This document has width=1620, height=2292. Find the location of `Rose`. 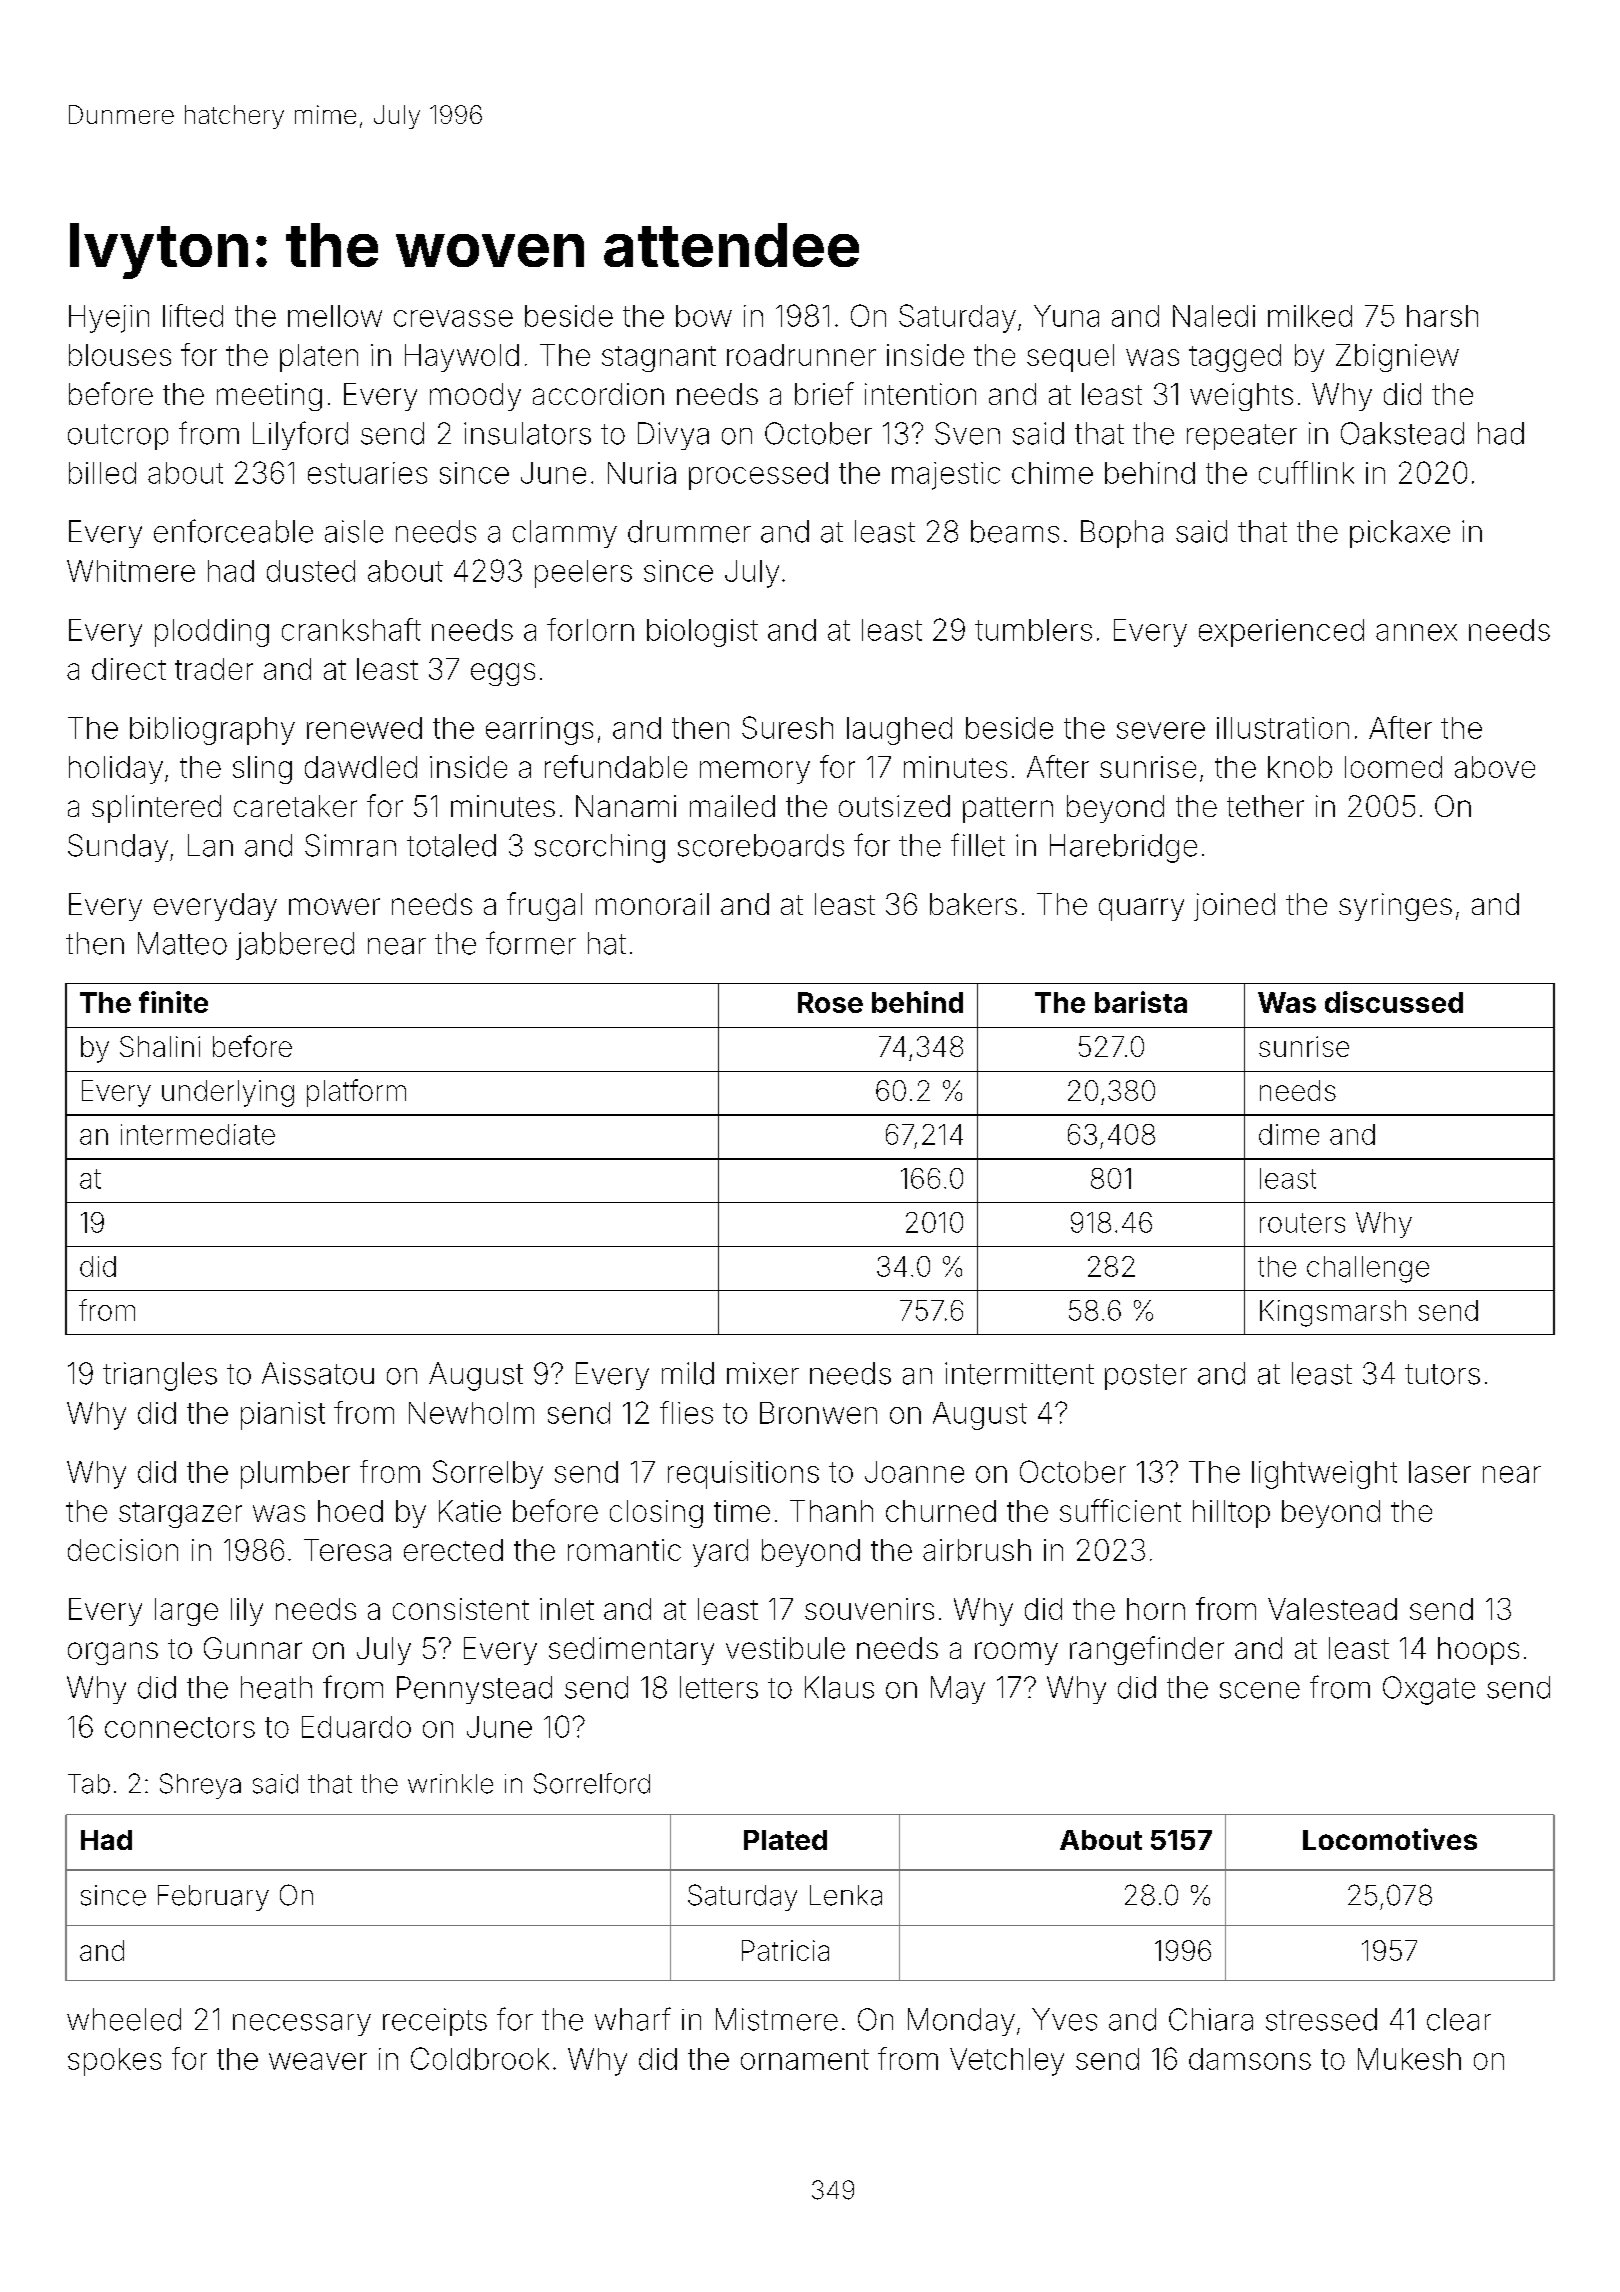

Rose is located at coordinates (830, 1002).
